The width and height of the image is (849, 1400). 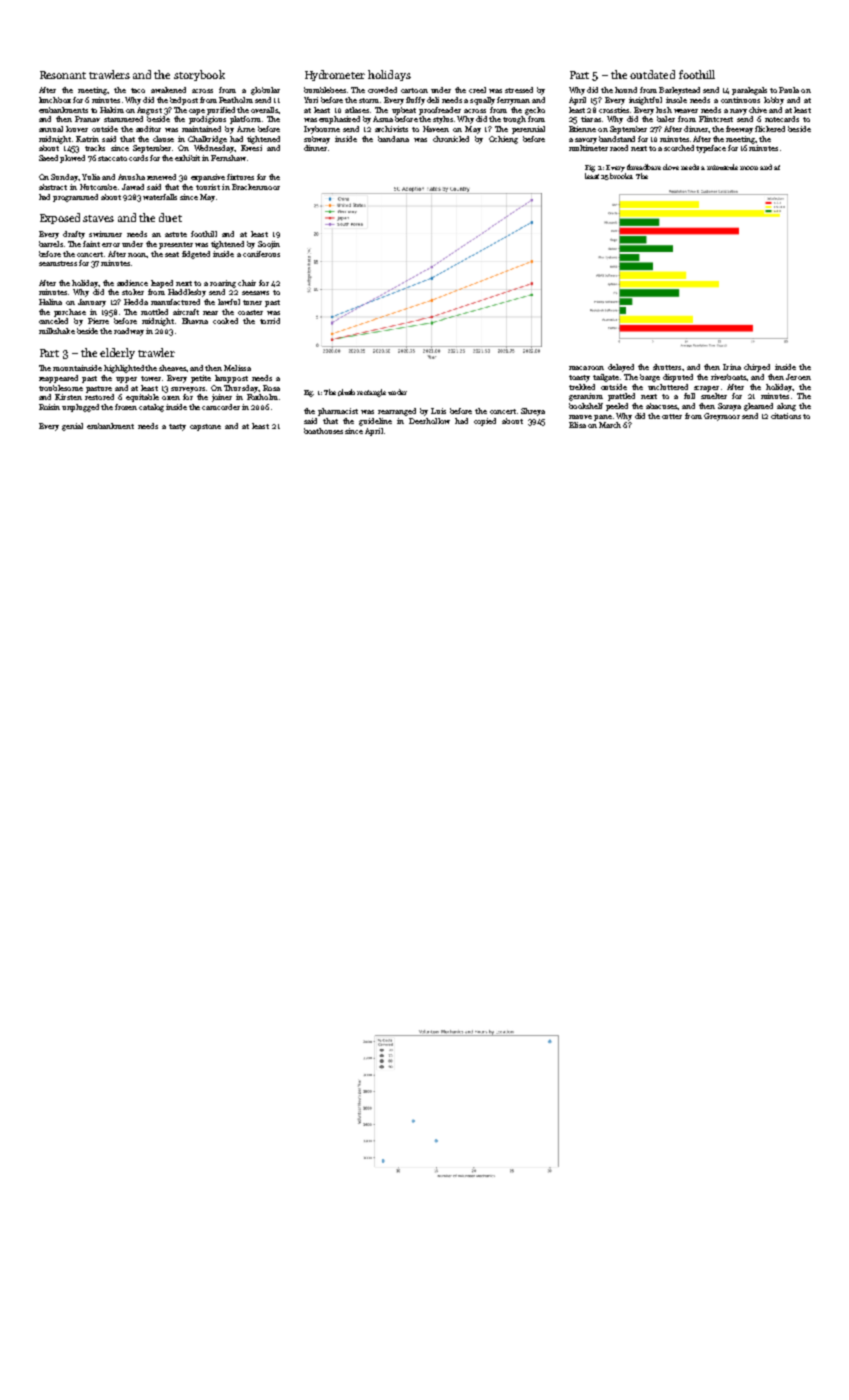 What do you see at coordinates (621, 176) in the image?
I see `brooks` at bounding box center [621, 176].
